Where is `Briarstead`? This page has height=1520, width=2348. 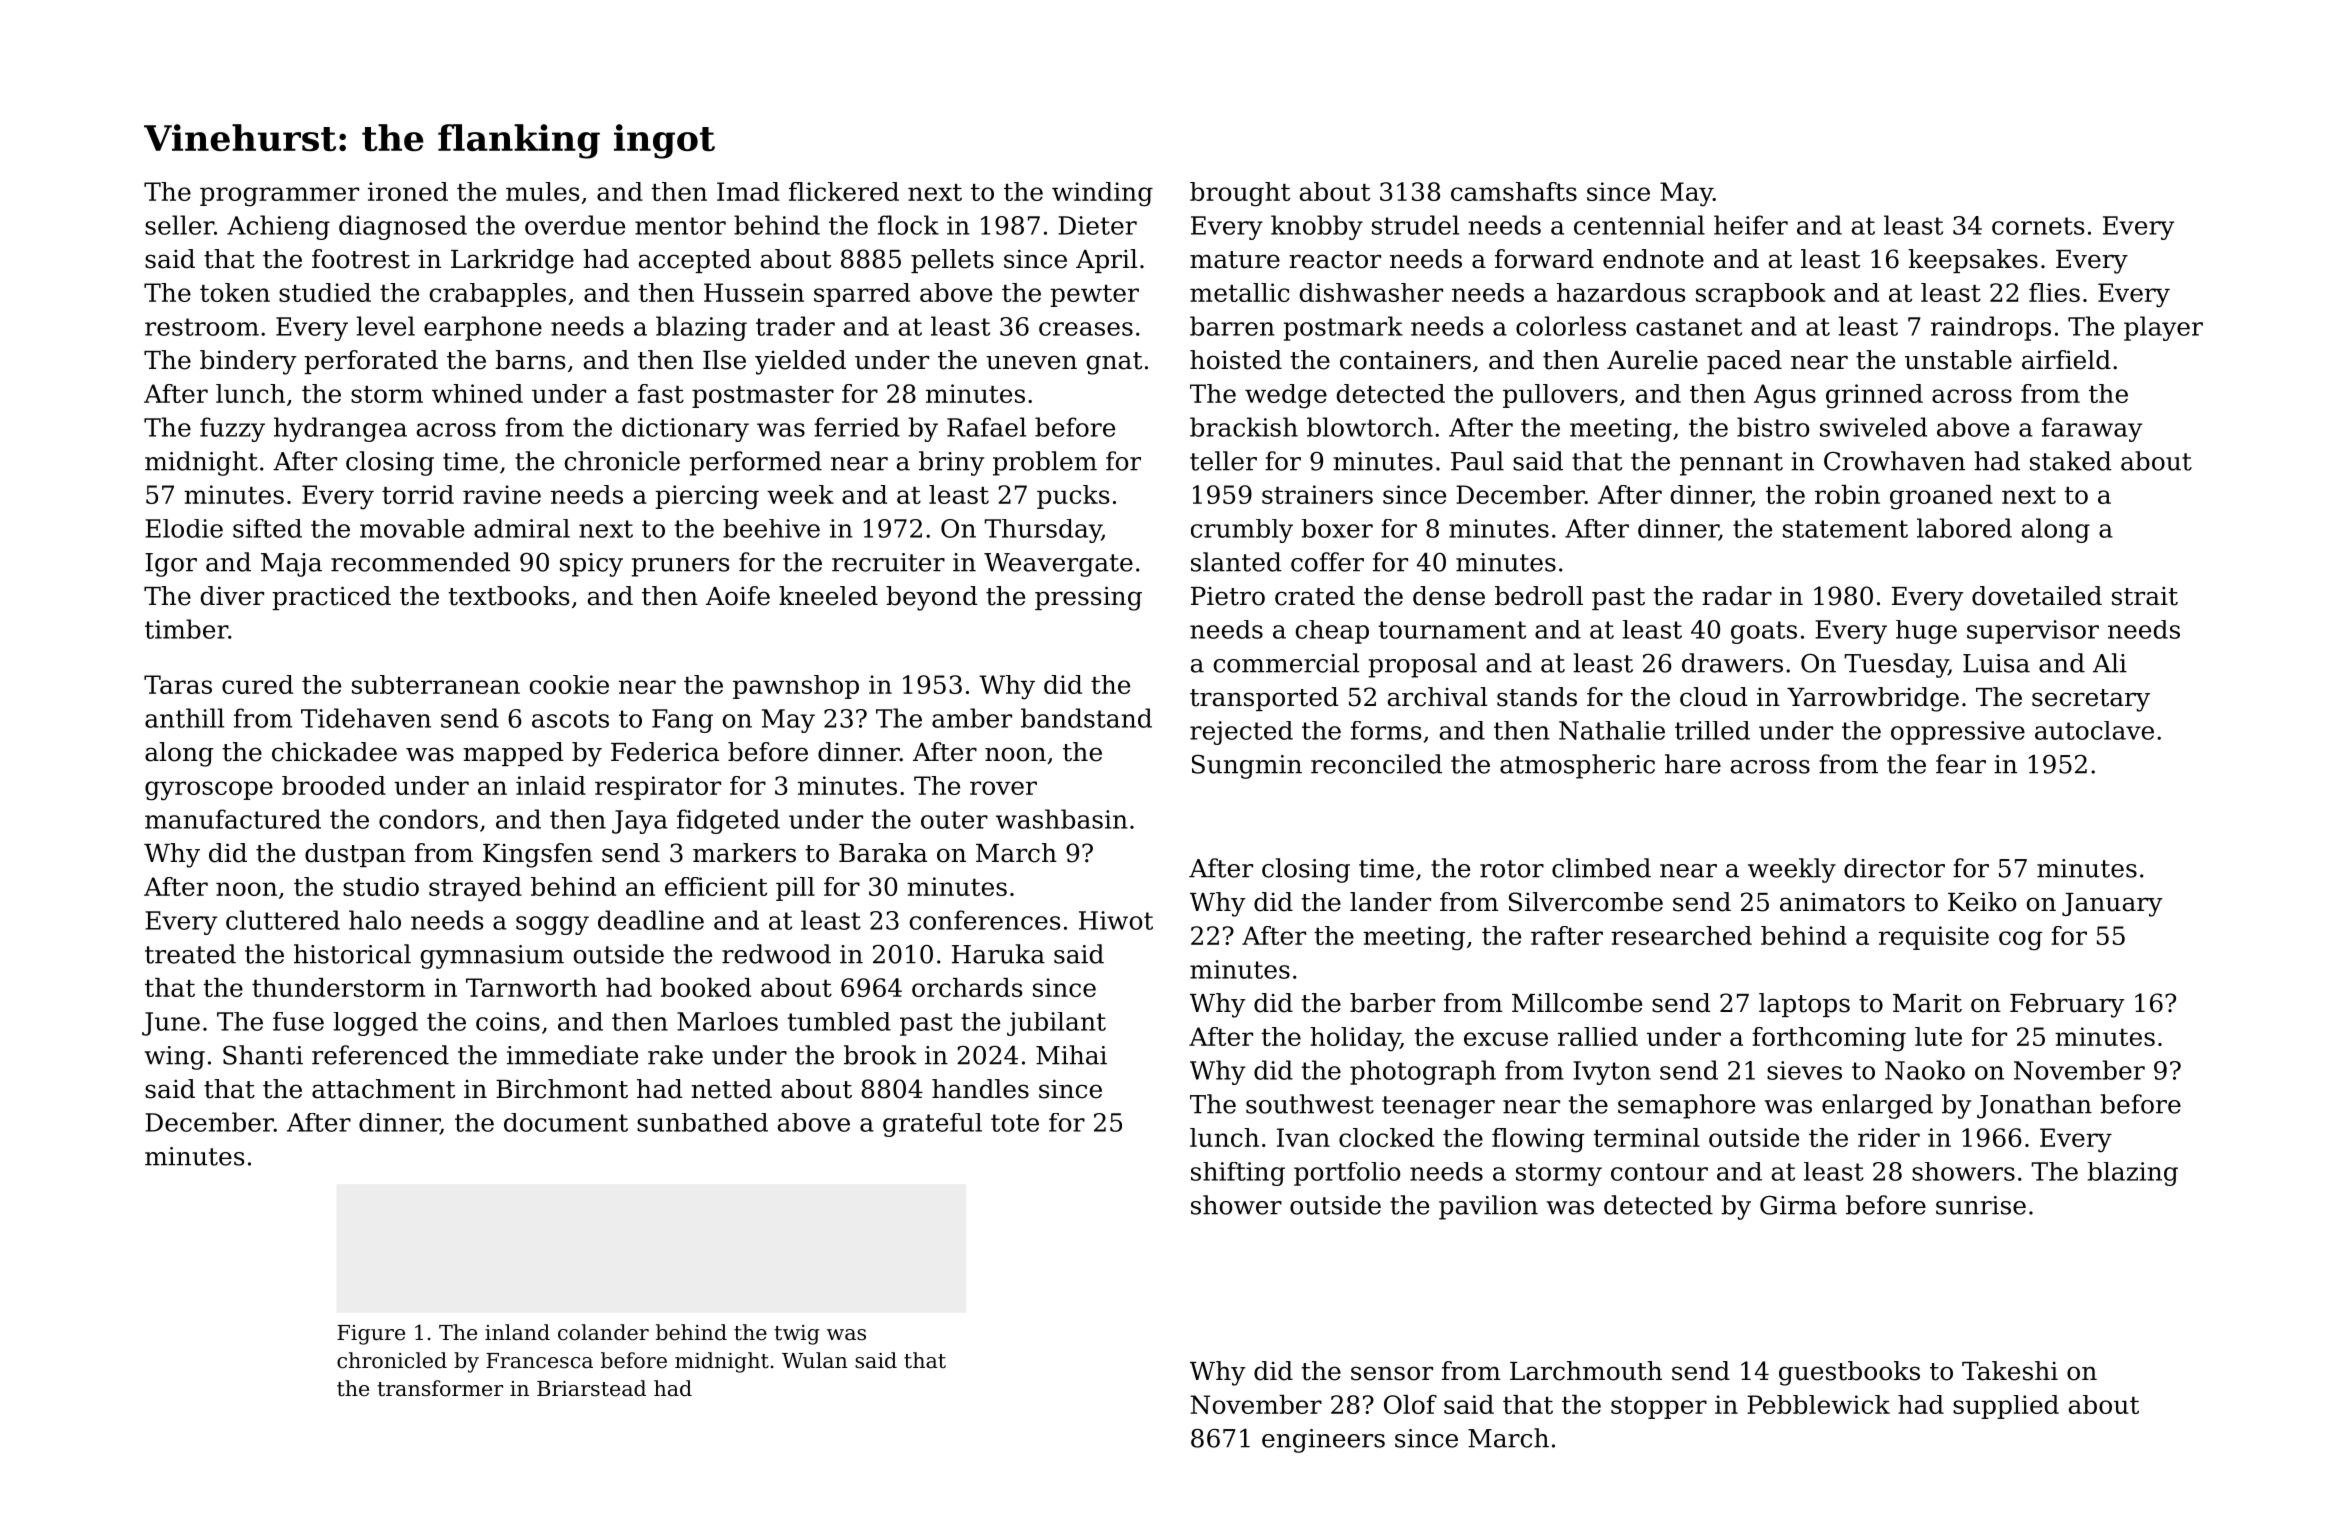 Briarstead is located at coordinates (591, 1388).
